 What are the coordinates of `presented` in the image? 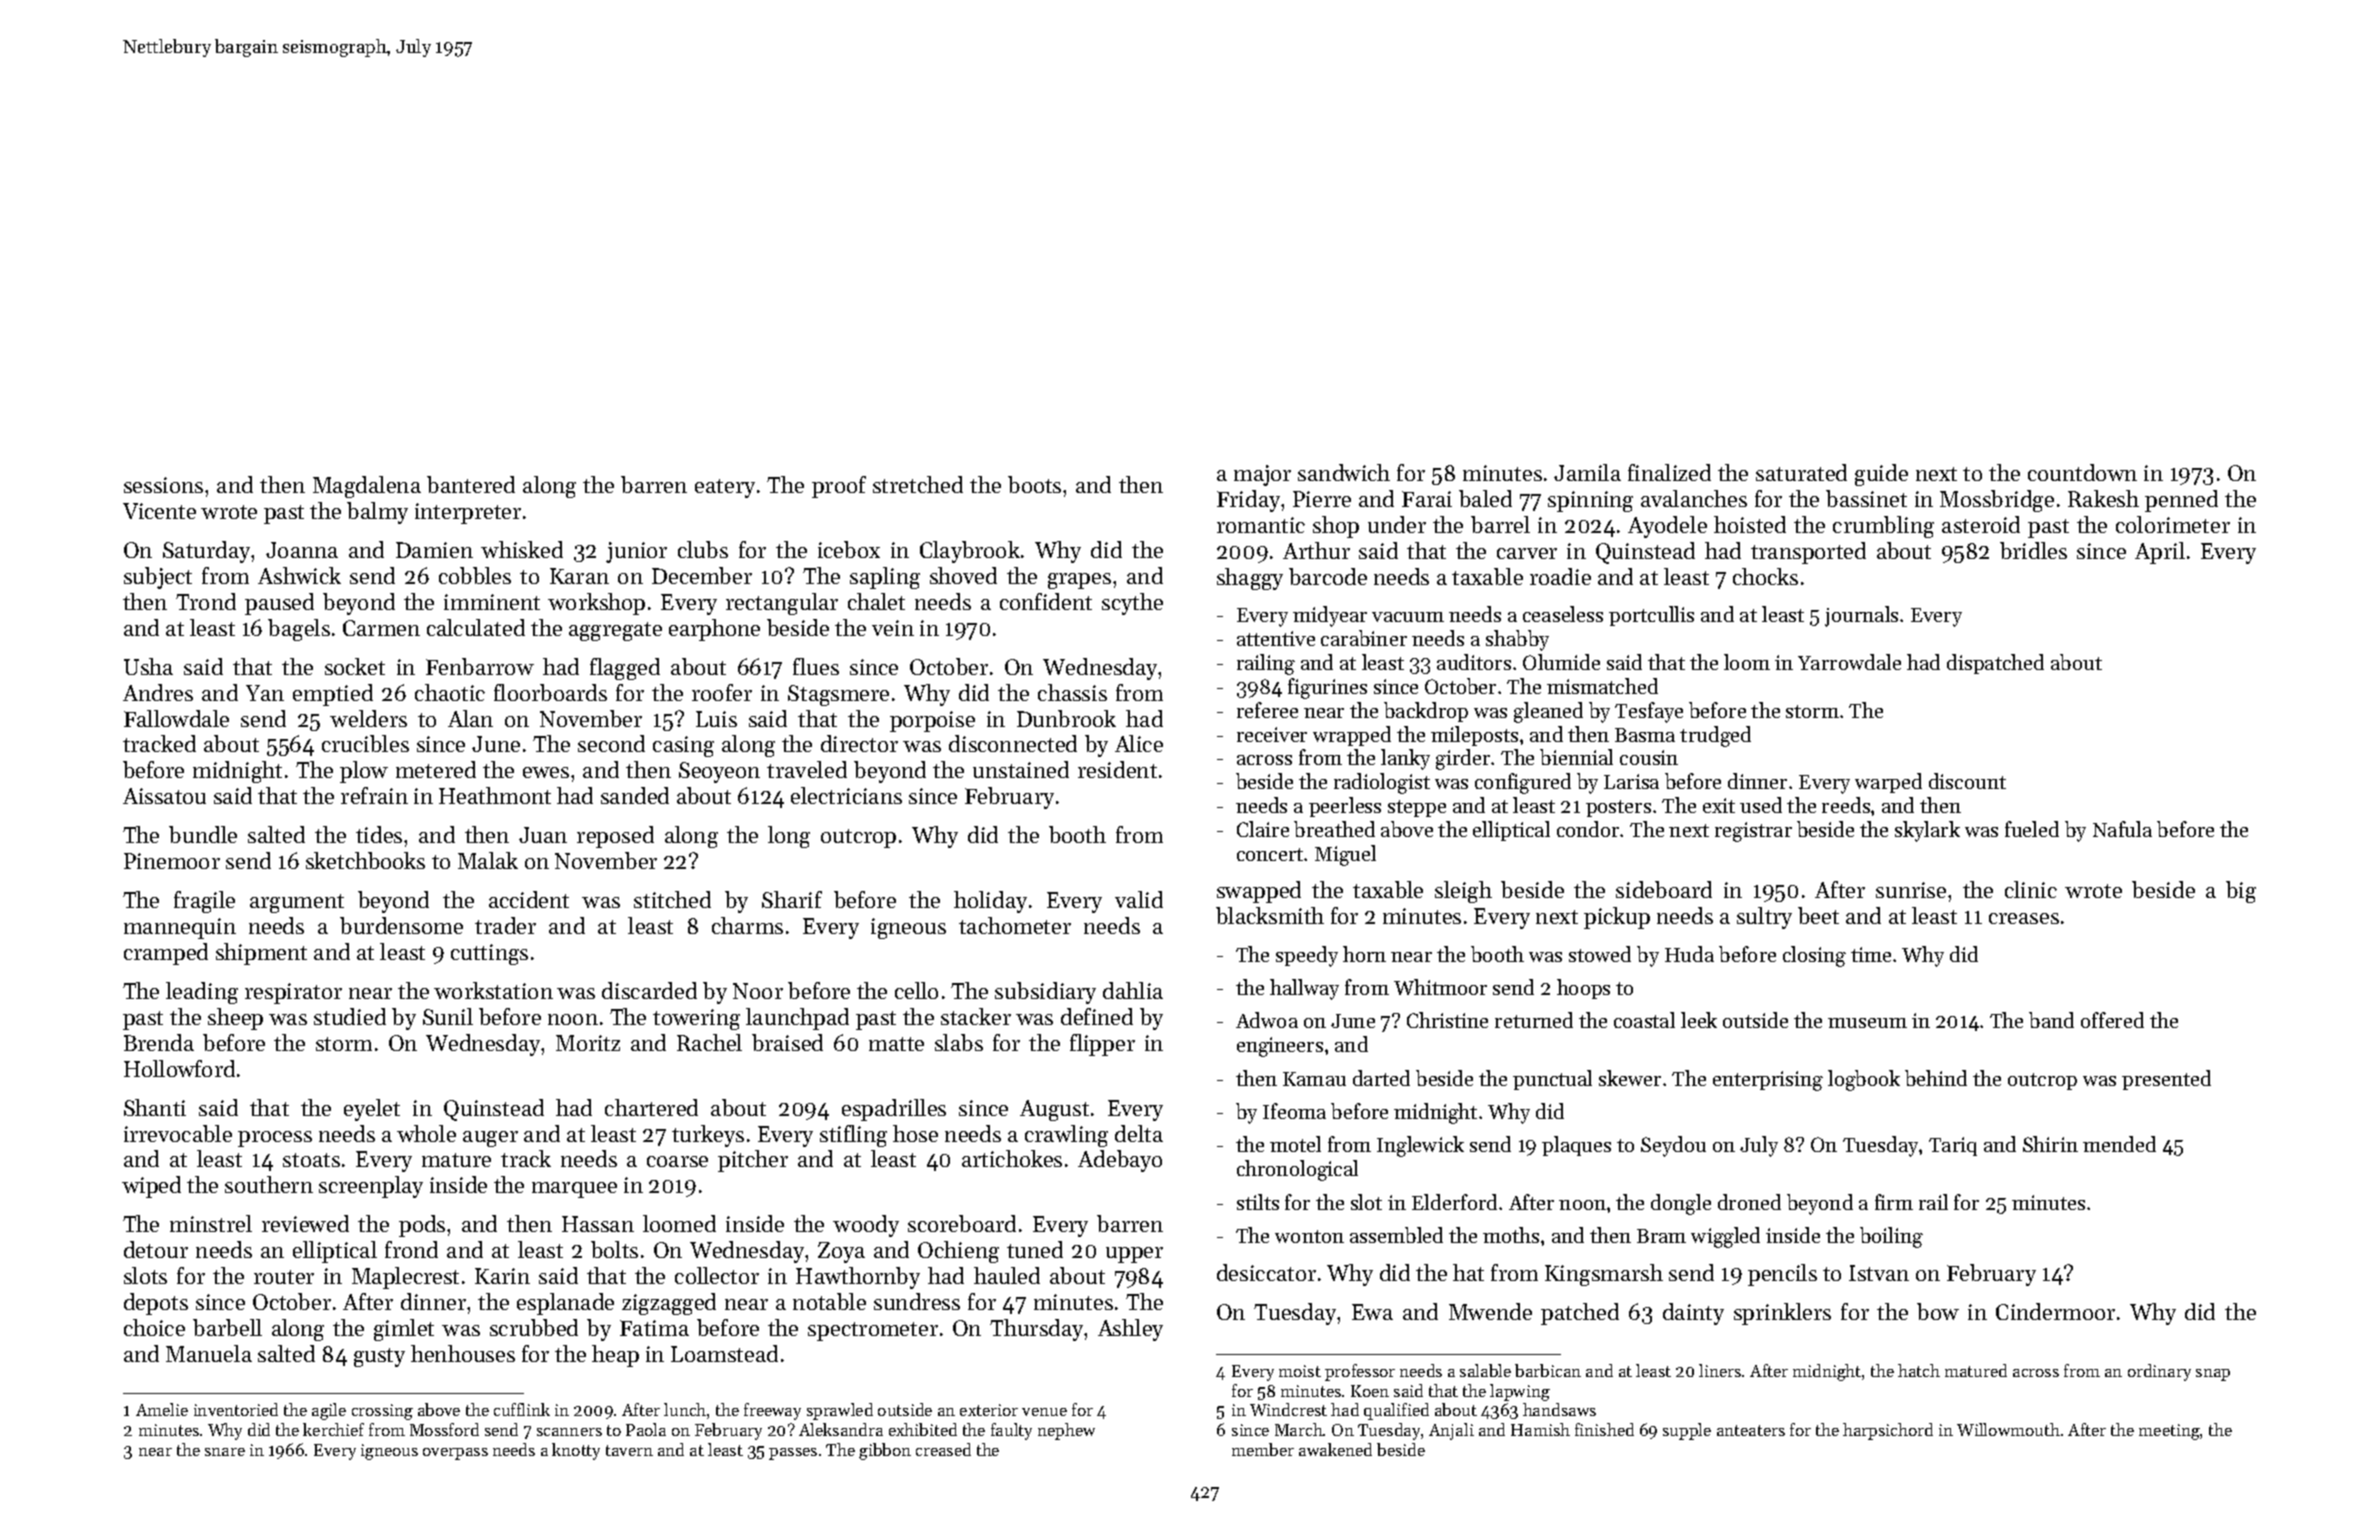 It's located at (2166, 1080).
